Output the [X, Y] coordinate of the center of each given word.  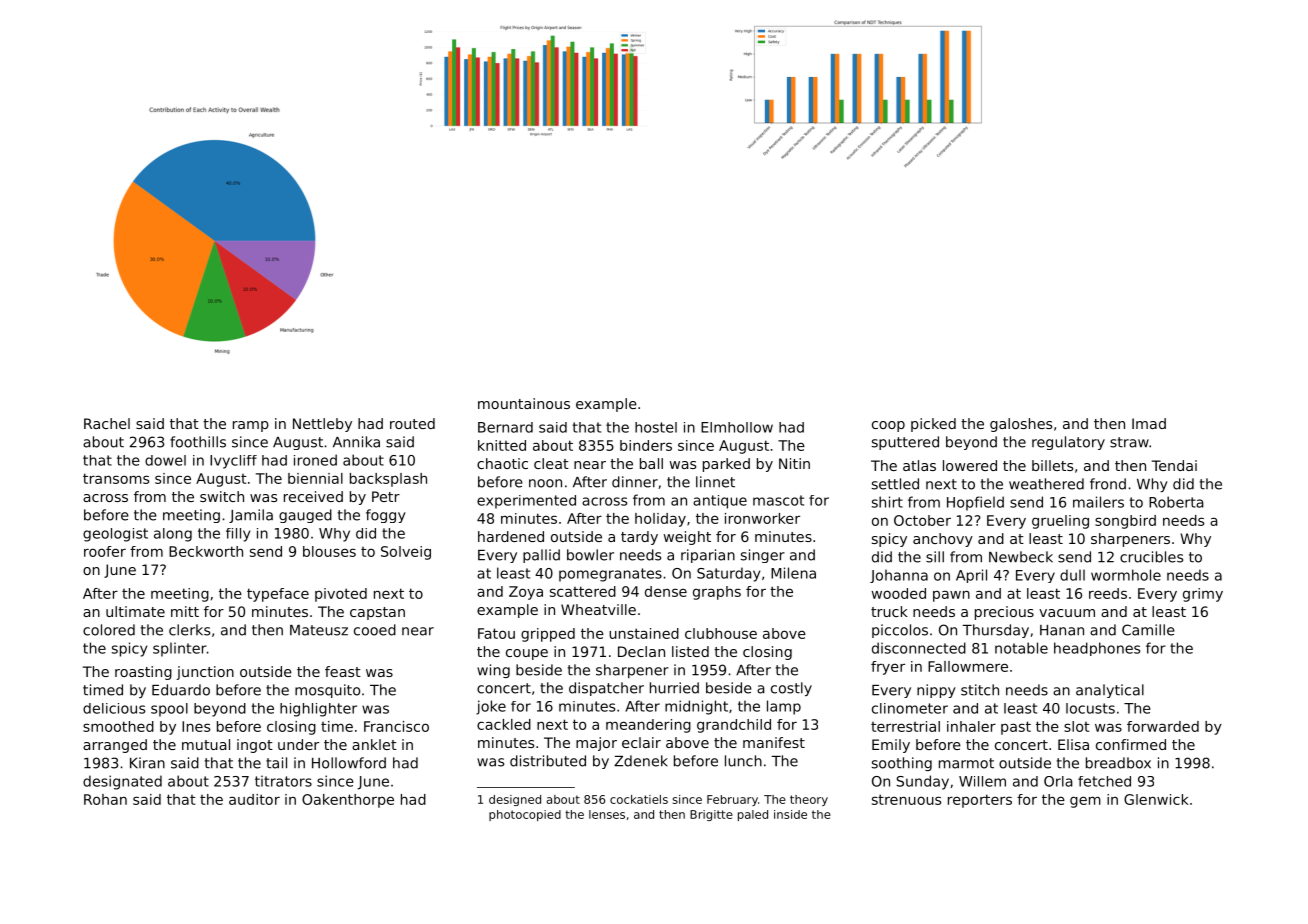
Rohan [105, 799]
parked [726, 465]
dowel [165, 460]
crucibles [1151, 557]
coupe [527, 654]
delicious [114, 708]
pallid [541, 556]
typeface [278, 595]
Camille [1148, 630]
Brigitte [711, 815]
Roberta [1176, 502]
